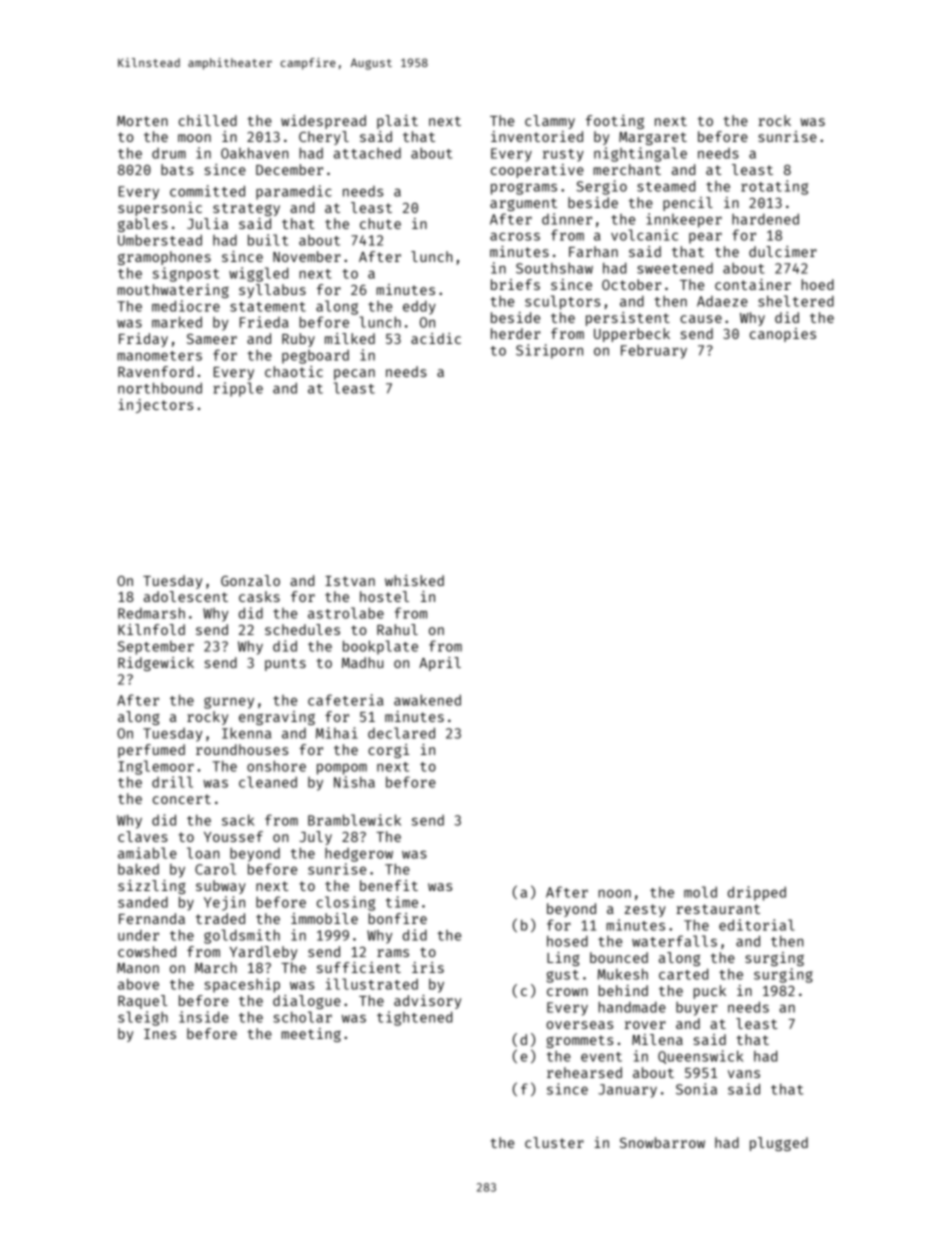 Image resolution: width=952 pixels, height=1233 pixels. I want to click on puck, so click(710, 992).
